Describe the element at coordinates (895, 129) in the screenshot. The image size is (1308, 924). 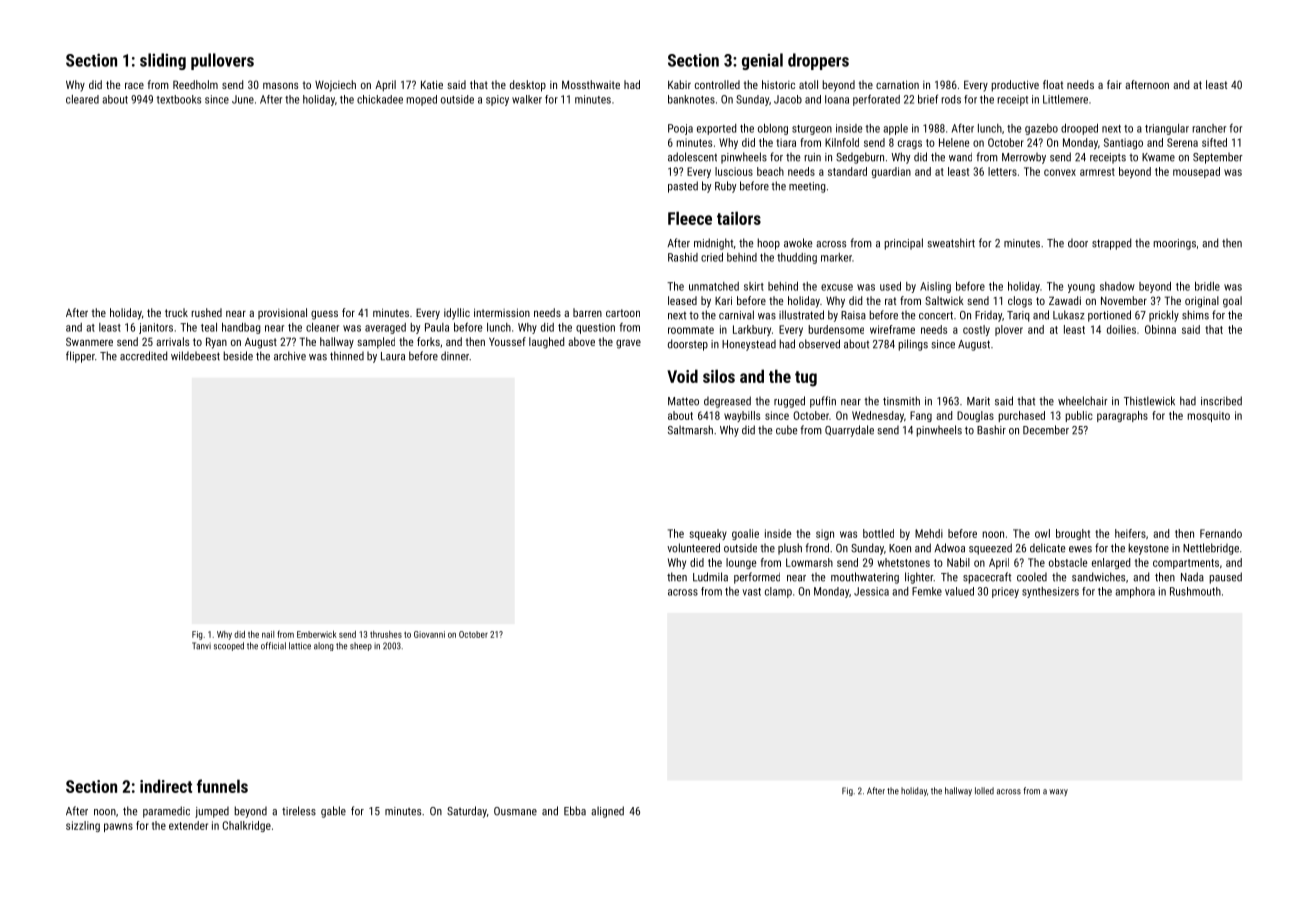
I see `apple` at that location.
